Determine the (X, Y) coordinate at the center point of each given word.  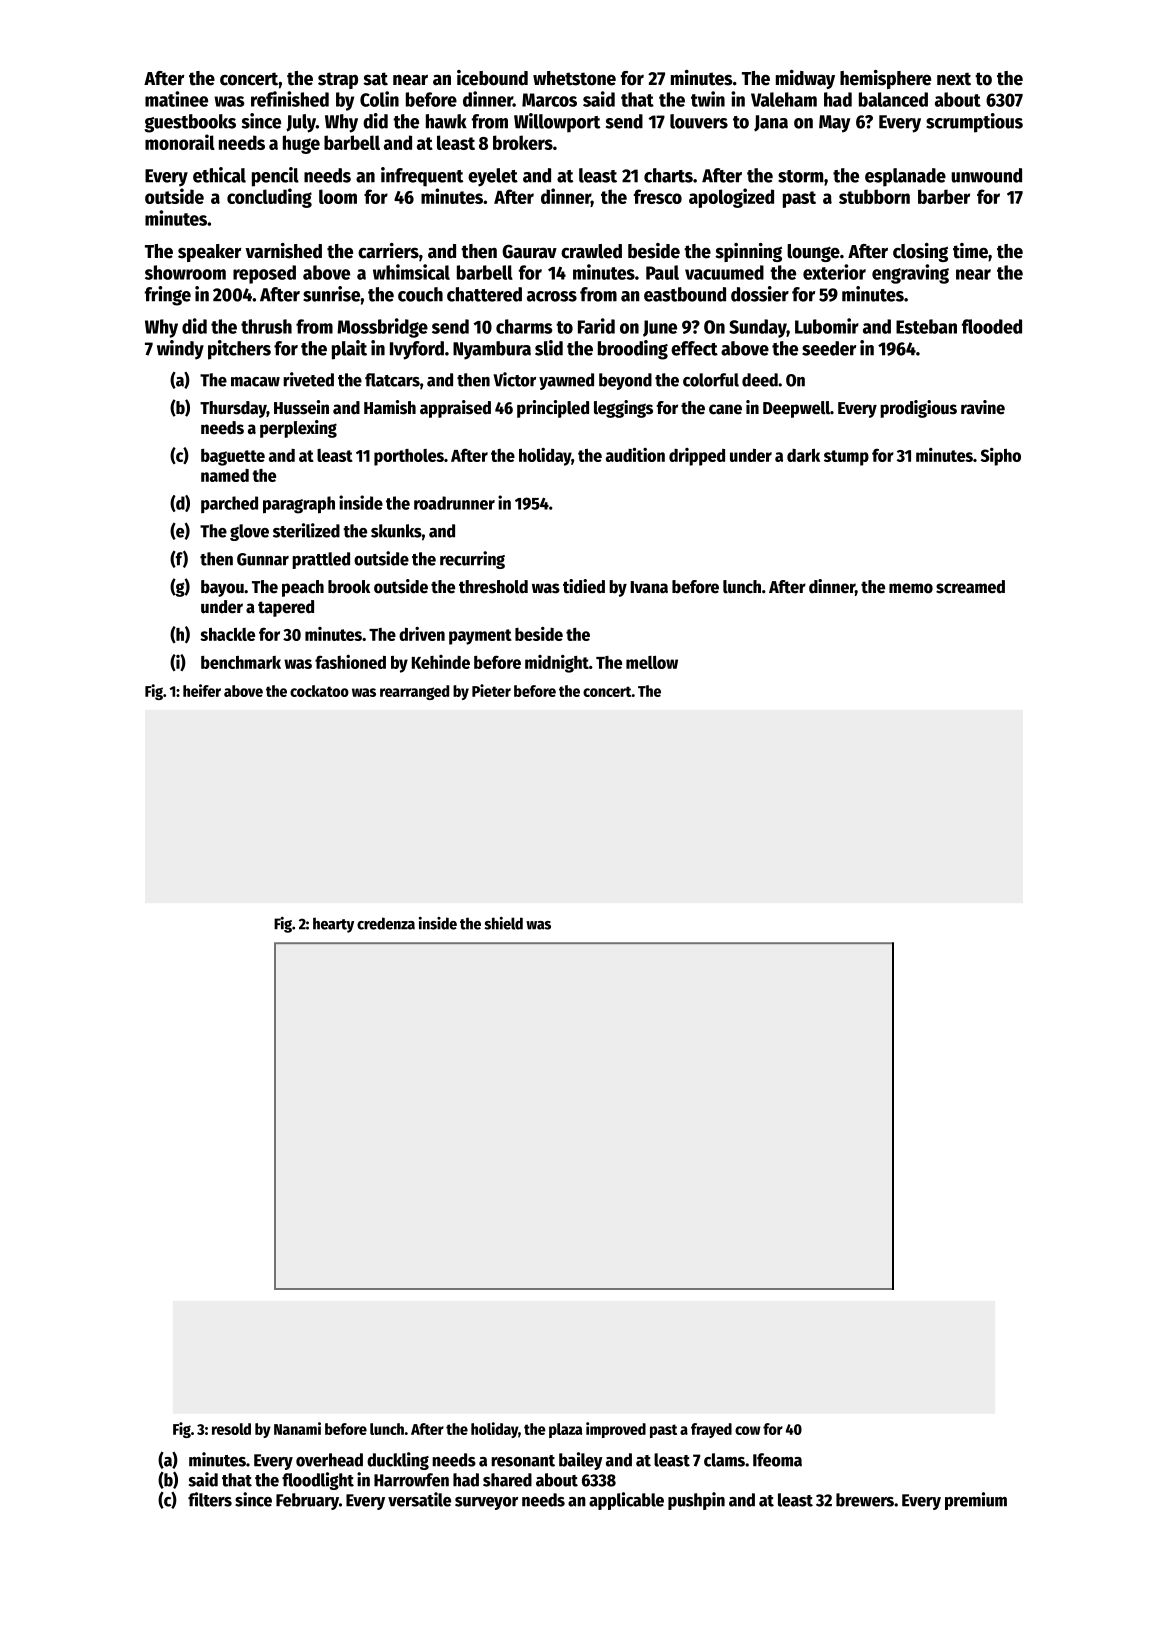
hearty (333, 925)
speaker (209, 253)
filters (210, 1499)
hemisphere (885, 79)
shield (503, 923)
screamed (970, 587)
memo (911, 588)
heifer (202, 690)
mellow (652, 662)
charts (668, 175)
